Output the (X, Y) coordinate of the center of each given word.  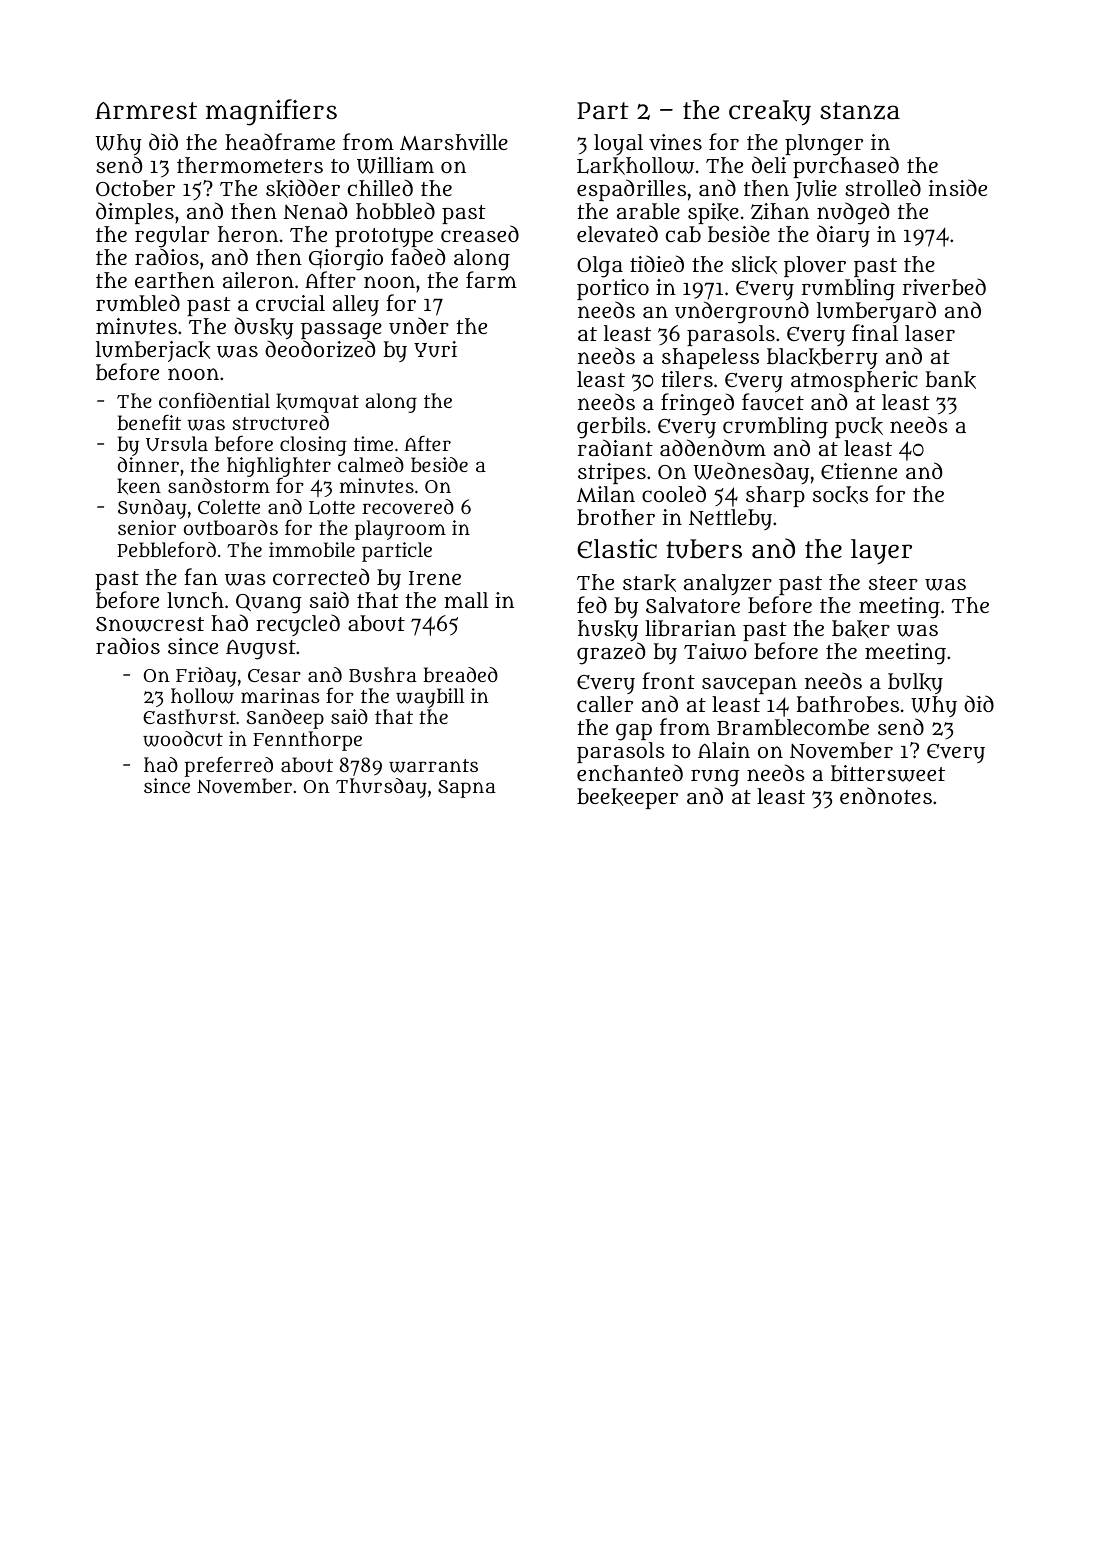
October (135, 188)
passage (341, 331)
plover (815, 266)
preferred (228, 767)
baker (861, 629)
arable (648, 211)
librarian (690, 628)
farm (491, 279)
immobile (312, 549)
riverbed (944, 286)
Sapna (467, 789)
